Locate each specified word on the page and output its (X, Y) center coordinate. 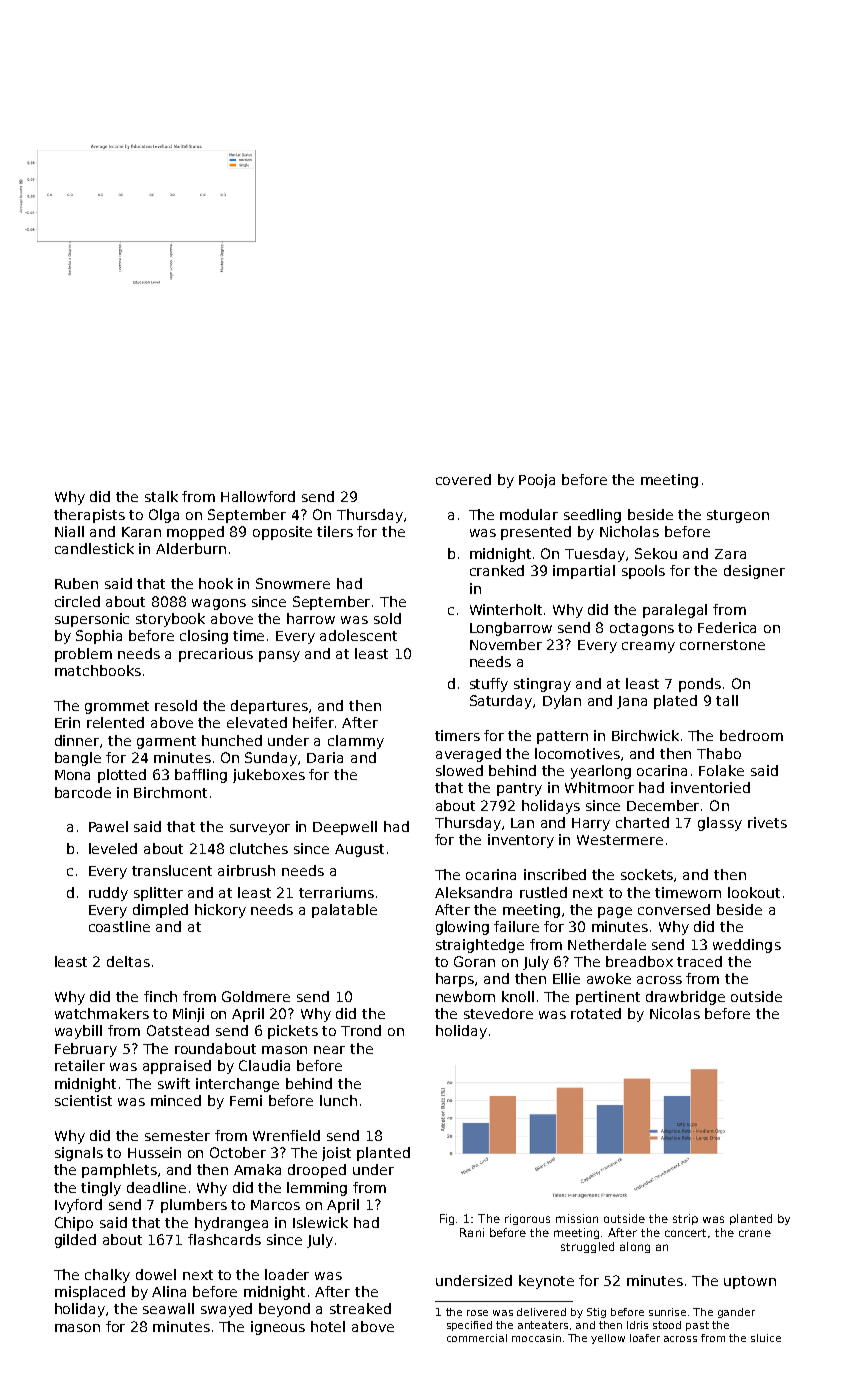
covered (463, 479)
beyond (284, 1310)
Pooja (537, 481)
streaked (360, 1308)
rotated (596, 1013)
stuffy (489, 685)
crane (755, 1233)
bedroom (751, 735)
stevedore (498, 1013)
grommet (117, 707)
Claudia (264, 1065)
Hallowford (258, 496)
